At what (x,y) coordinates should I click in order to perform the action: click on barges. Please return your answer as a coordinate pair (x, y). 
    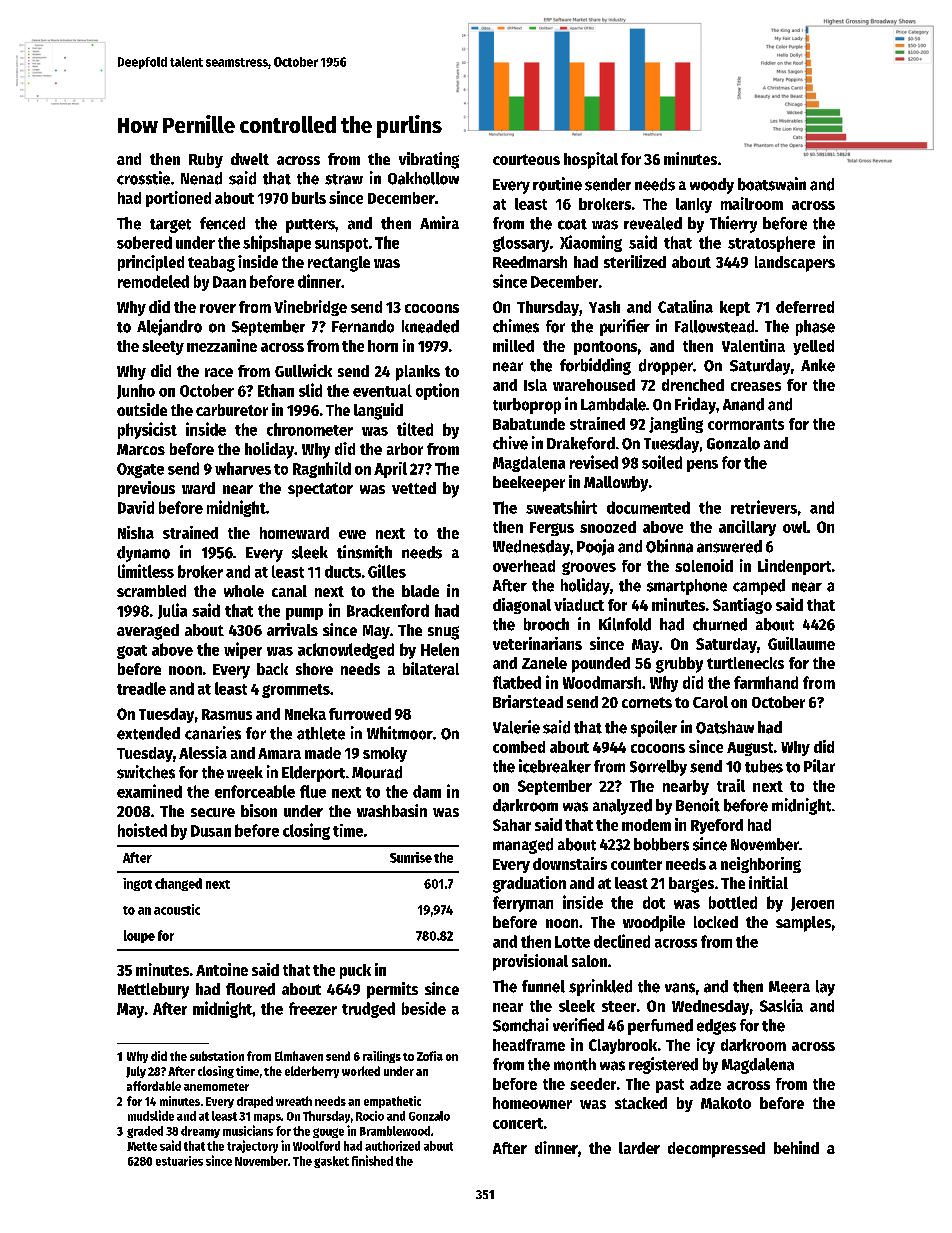
    Looking at the image, I should click on (691, 885).
